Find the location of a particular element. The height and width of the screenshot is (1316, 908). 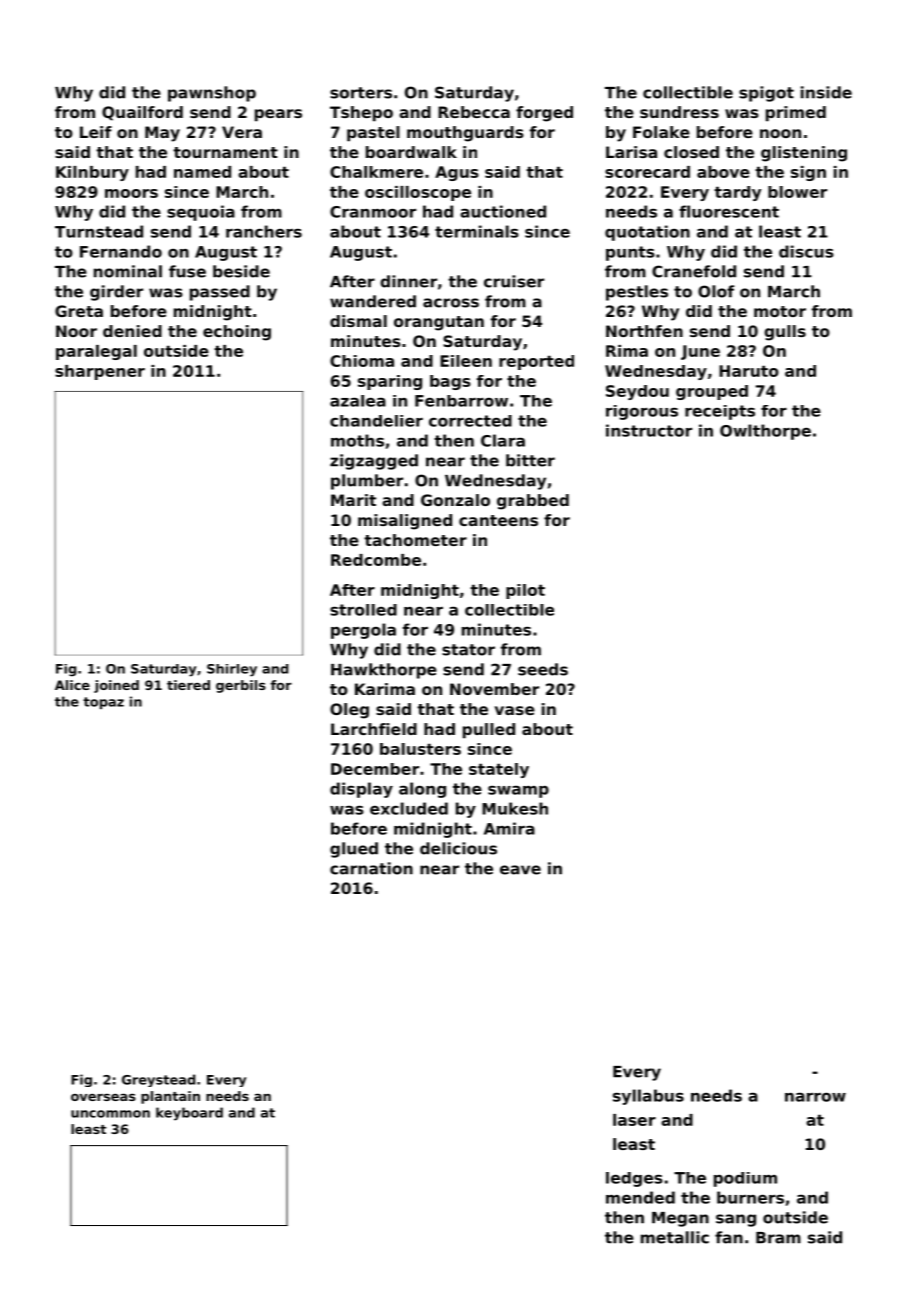

sorters is located at coordinates (361, 93).
